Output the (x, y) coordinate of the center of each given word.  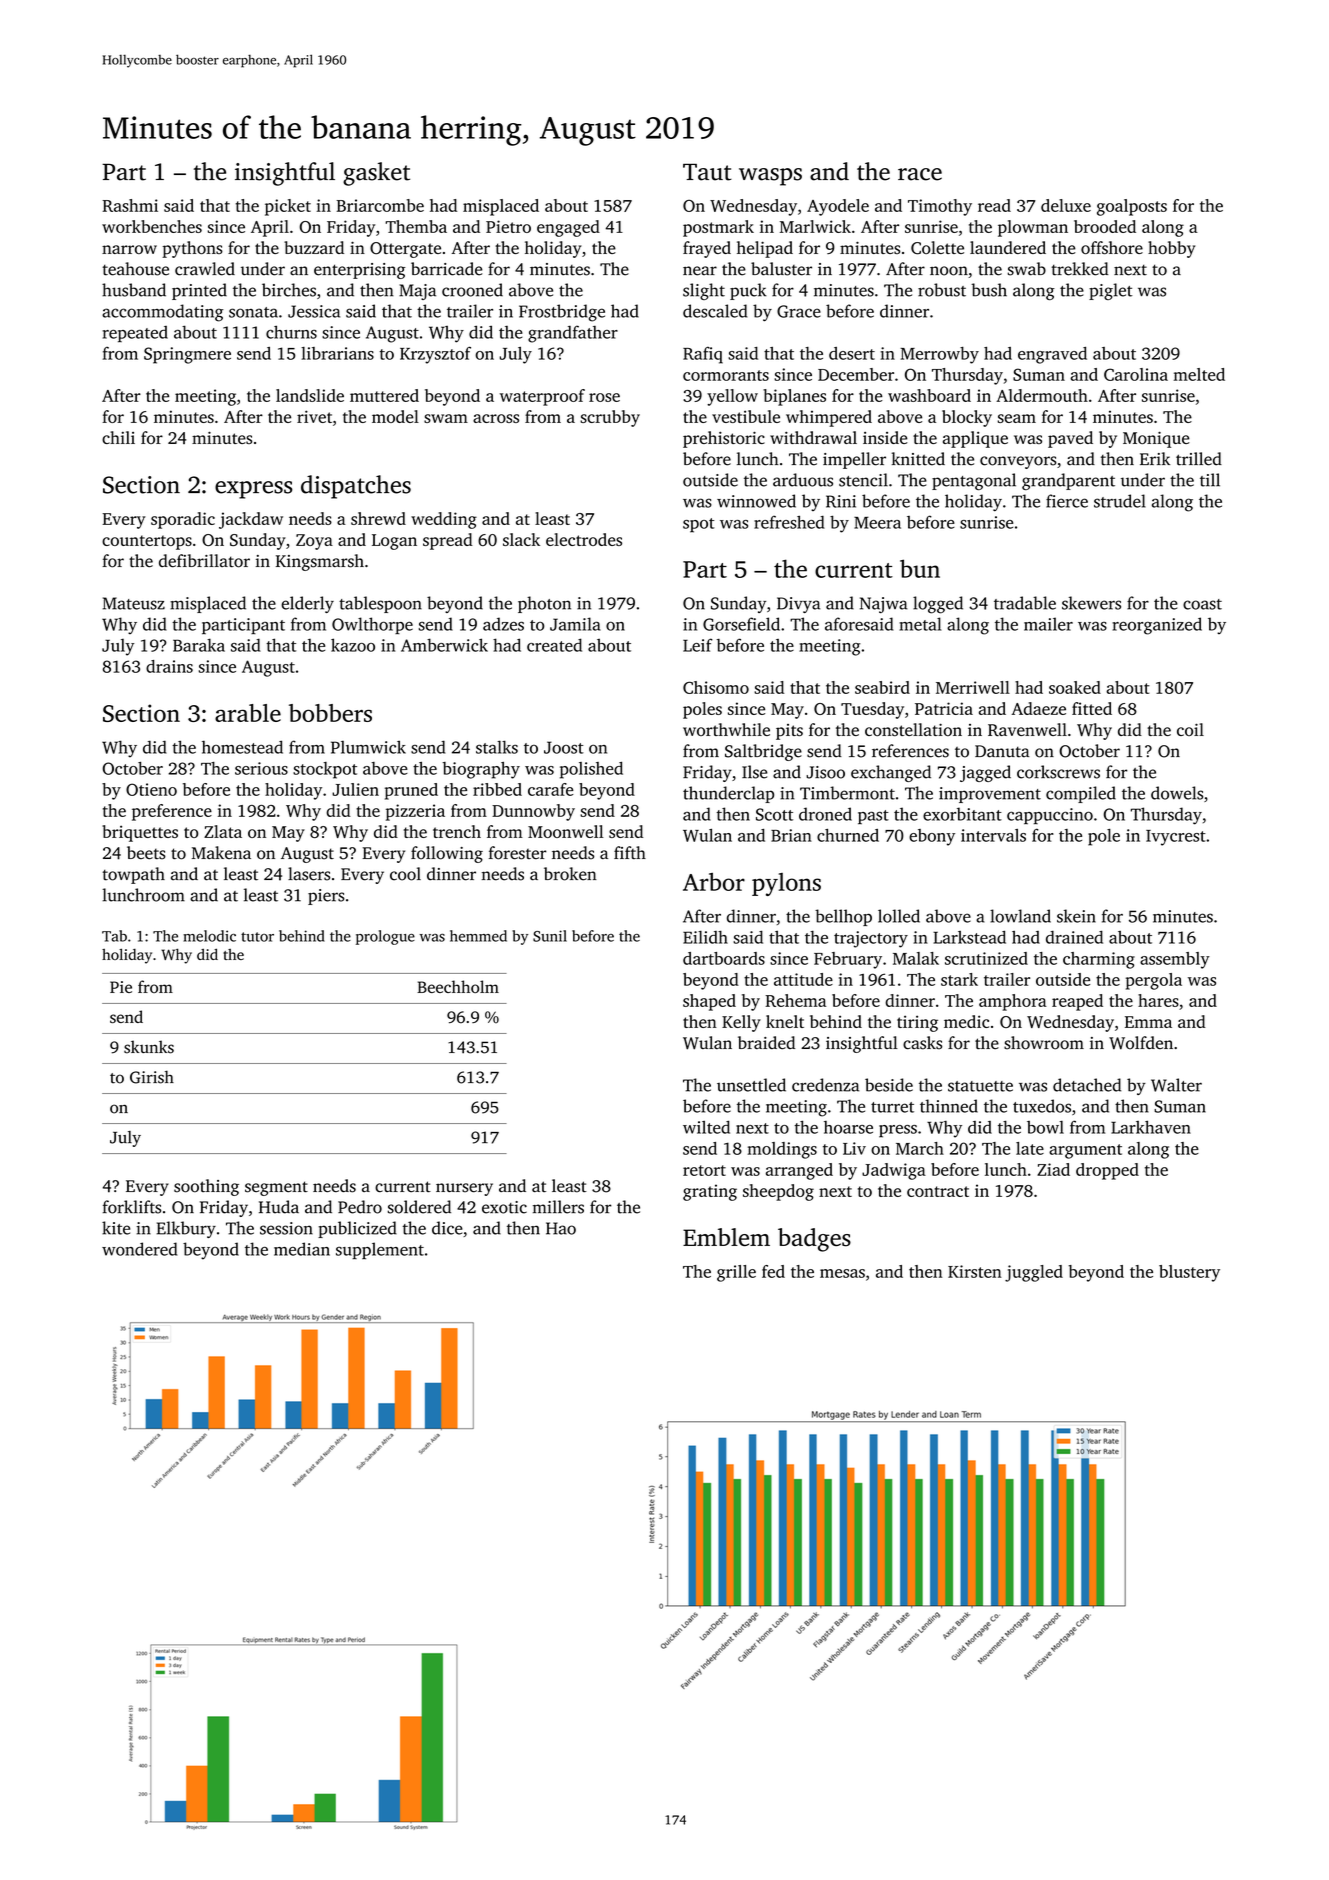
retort (704, 1170)
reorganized (1157, 626)
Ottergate (405, 250)
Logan (394, 542)
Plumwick (368, 747)
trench (457, 831)
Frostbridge (562, 313)
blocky (967, 418)
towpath (133, 875)
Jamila (575, 624)
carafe (551, 789)
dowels (1177, 793)
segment (276, 1188)
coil (1190, 729)
